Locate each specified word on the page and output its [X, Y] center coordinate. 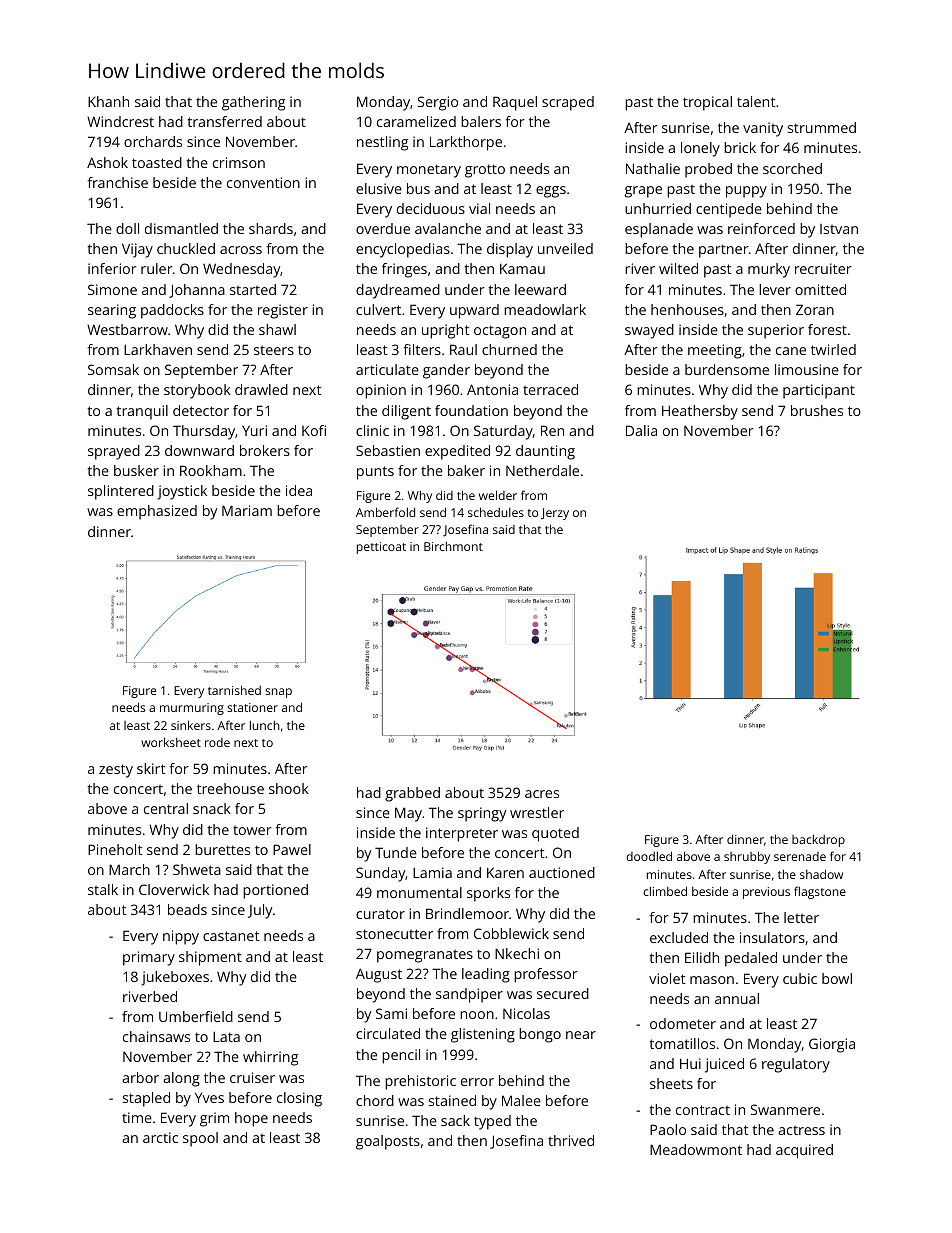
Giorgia [832, 1045]
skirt [151, 768]
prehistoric [420, 1082]
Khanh [108, 101]
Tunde [396, 852]
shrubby [747, 857]
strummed [822, 127]
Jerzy [555, 514]
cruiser [252, 1077]
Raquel [515, 103]
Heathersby [700, 412]
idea [299, 490]
